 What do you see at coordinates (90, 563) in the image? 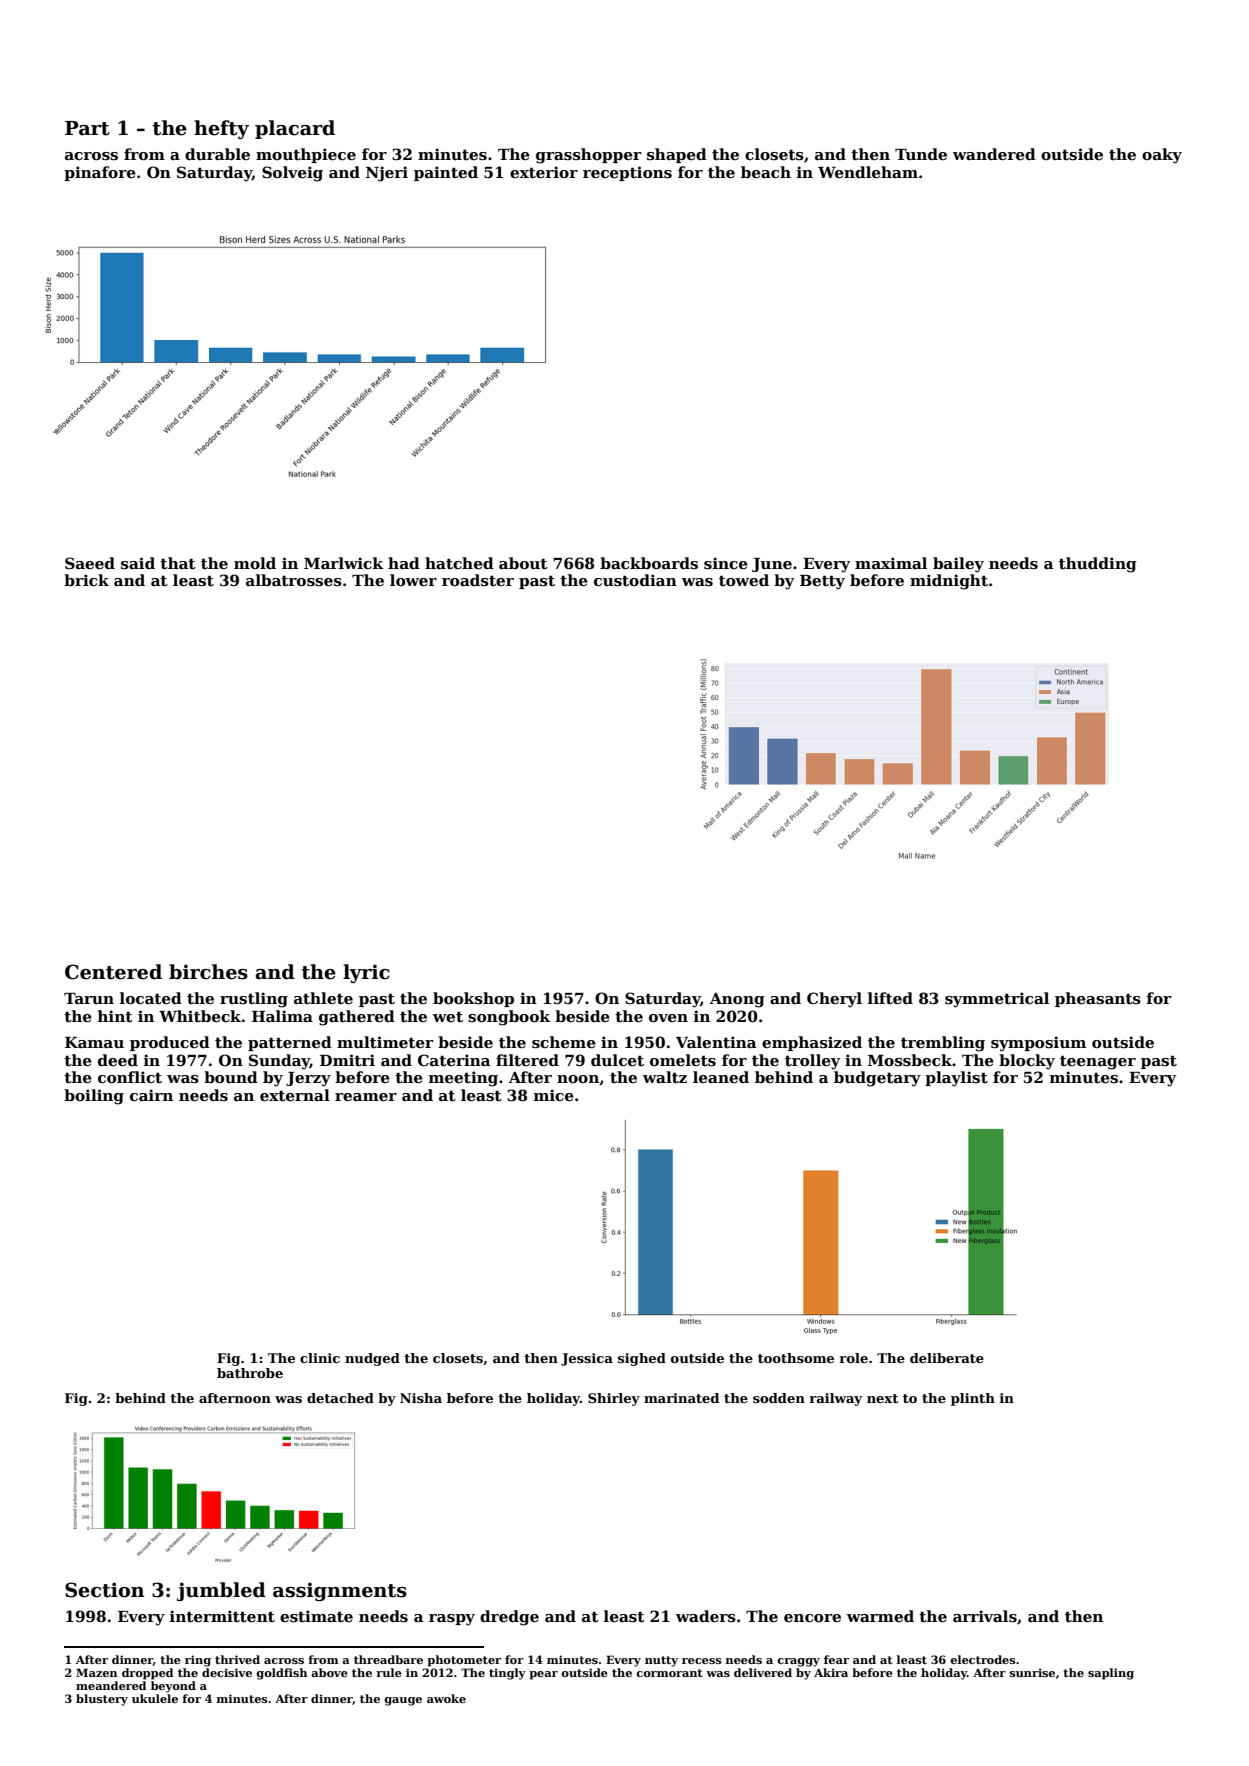
I see `Saeed` at bounding box center [90, 563].
